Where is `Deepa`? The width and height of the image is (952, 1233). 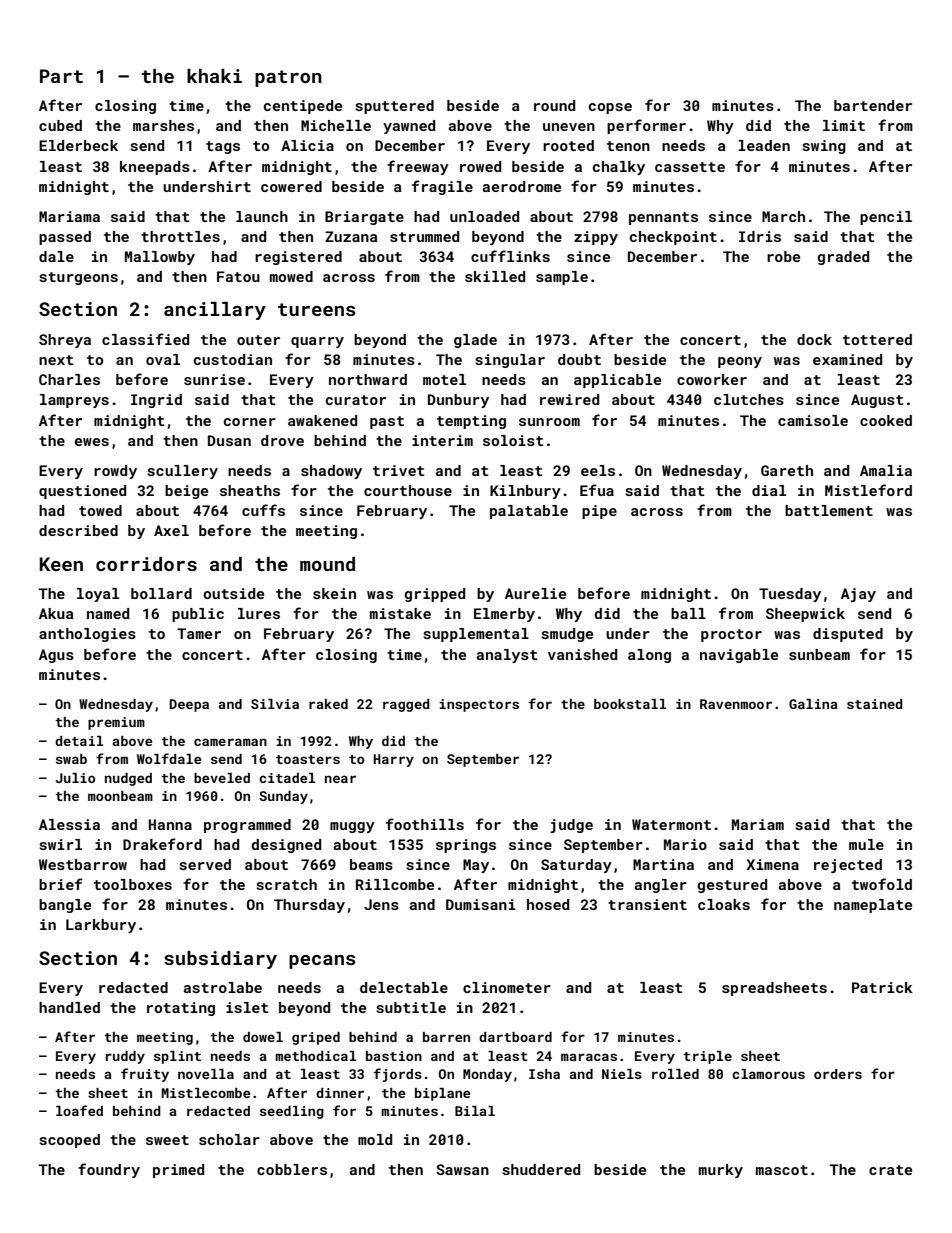 Deepa is located at coordinates (189, 705).
